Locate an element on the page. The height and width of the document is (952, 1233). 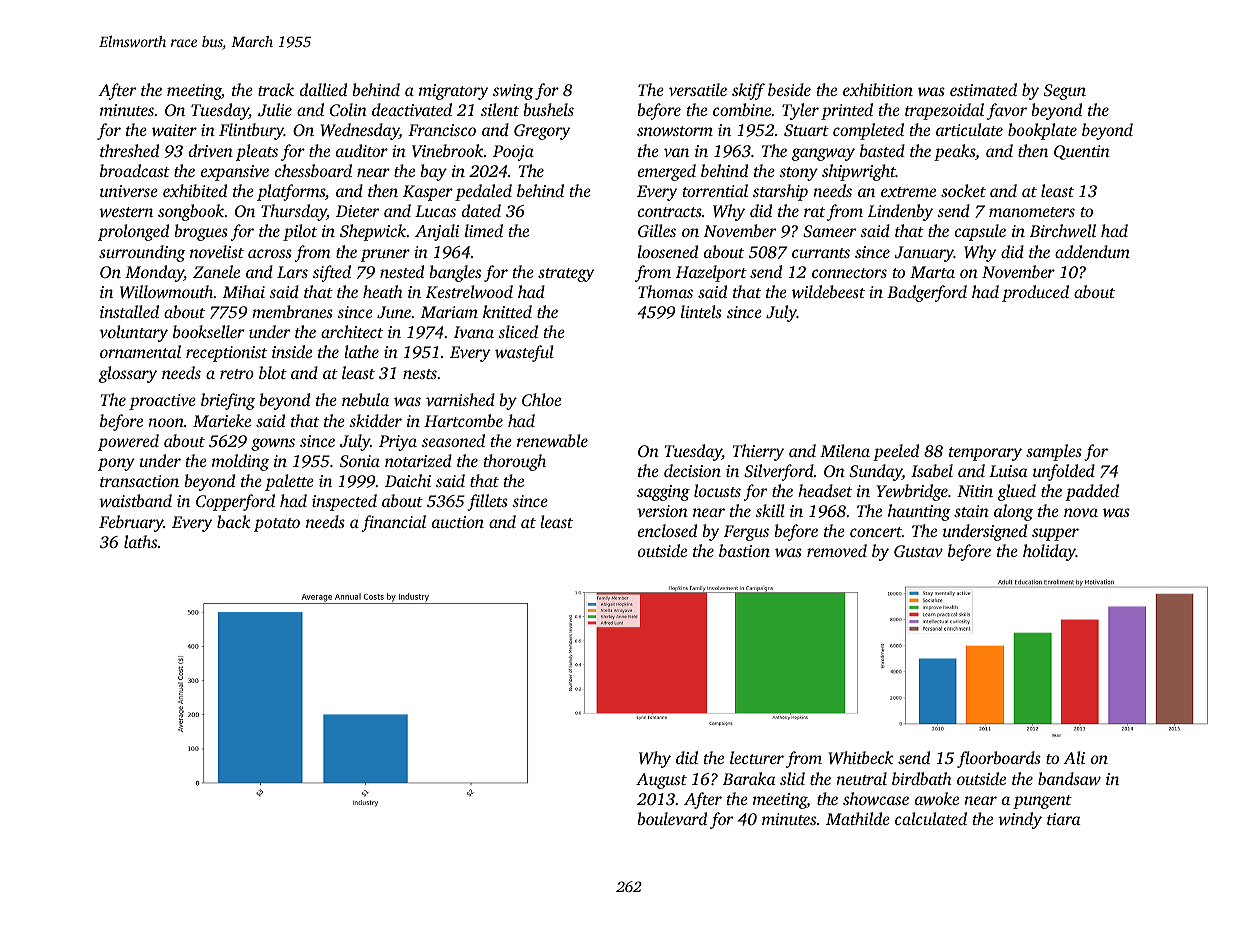
track is located at coordinates (276, 89).
